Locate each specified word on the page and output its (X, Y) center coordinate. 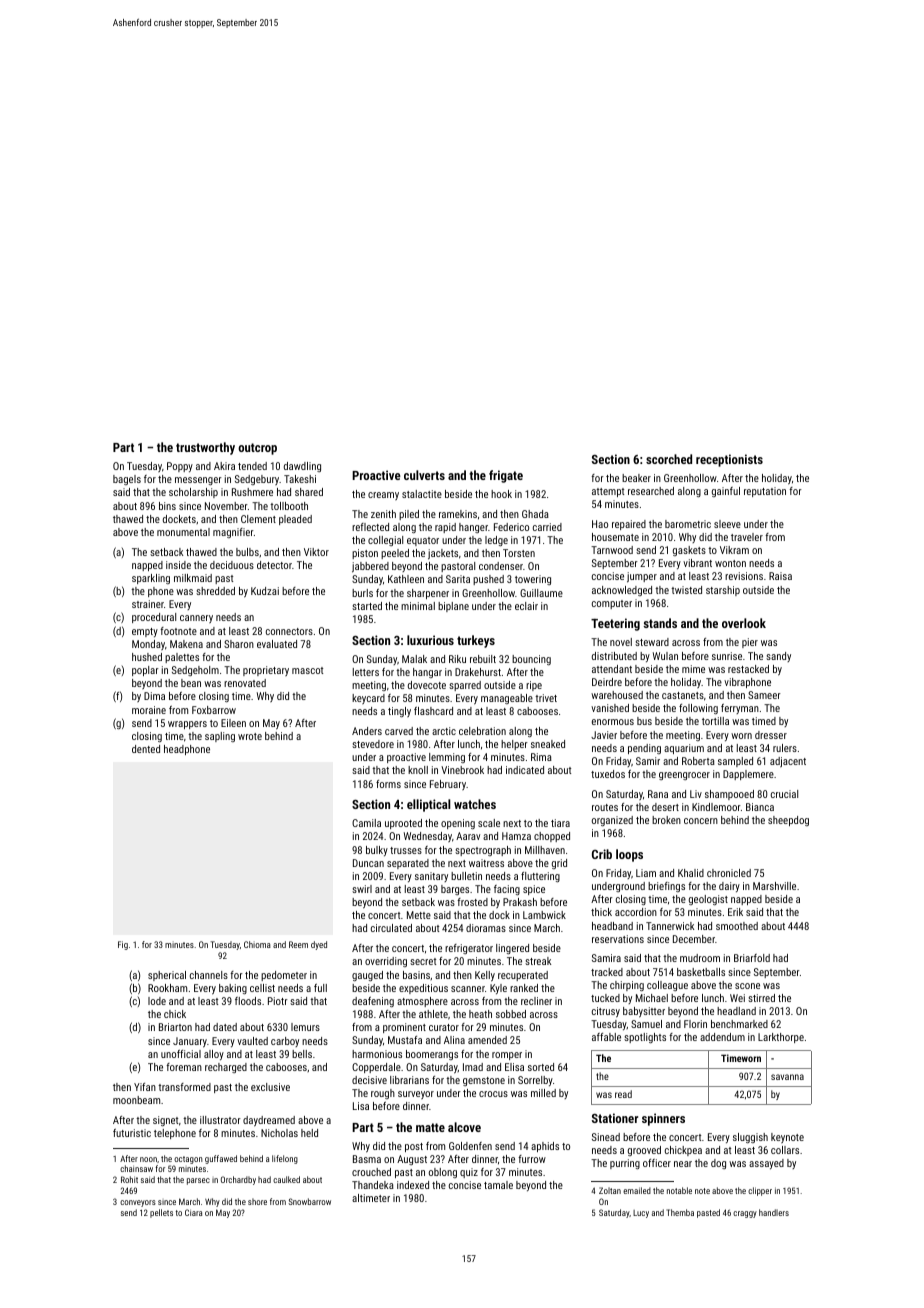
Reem (298, 944)
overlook (744, 623)
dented (146, 749)
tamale (498, 1185)
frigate (506, 476)
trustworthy (205, 448)
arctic (444, 731)
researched (651, 491)
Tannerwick (670, 926)
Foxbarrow (214, 710)
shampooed (729, 795)
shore (257, 1201)
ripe (534, 686)
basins (416, 975)
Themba (680, 1212)
